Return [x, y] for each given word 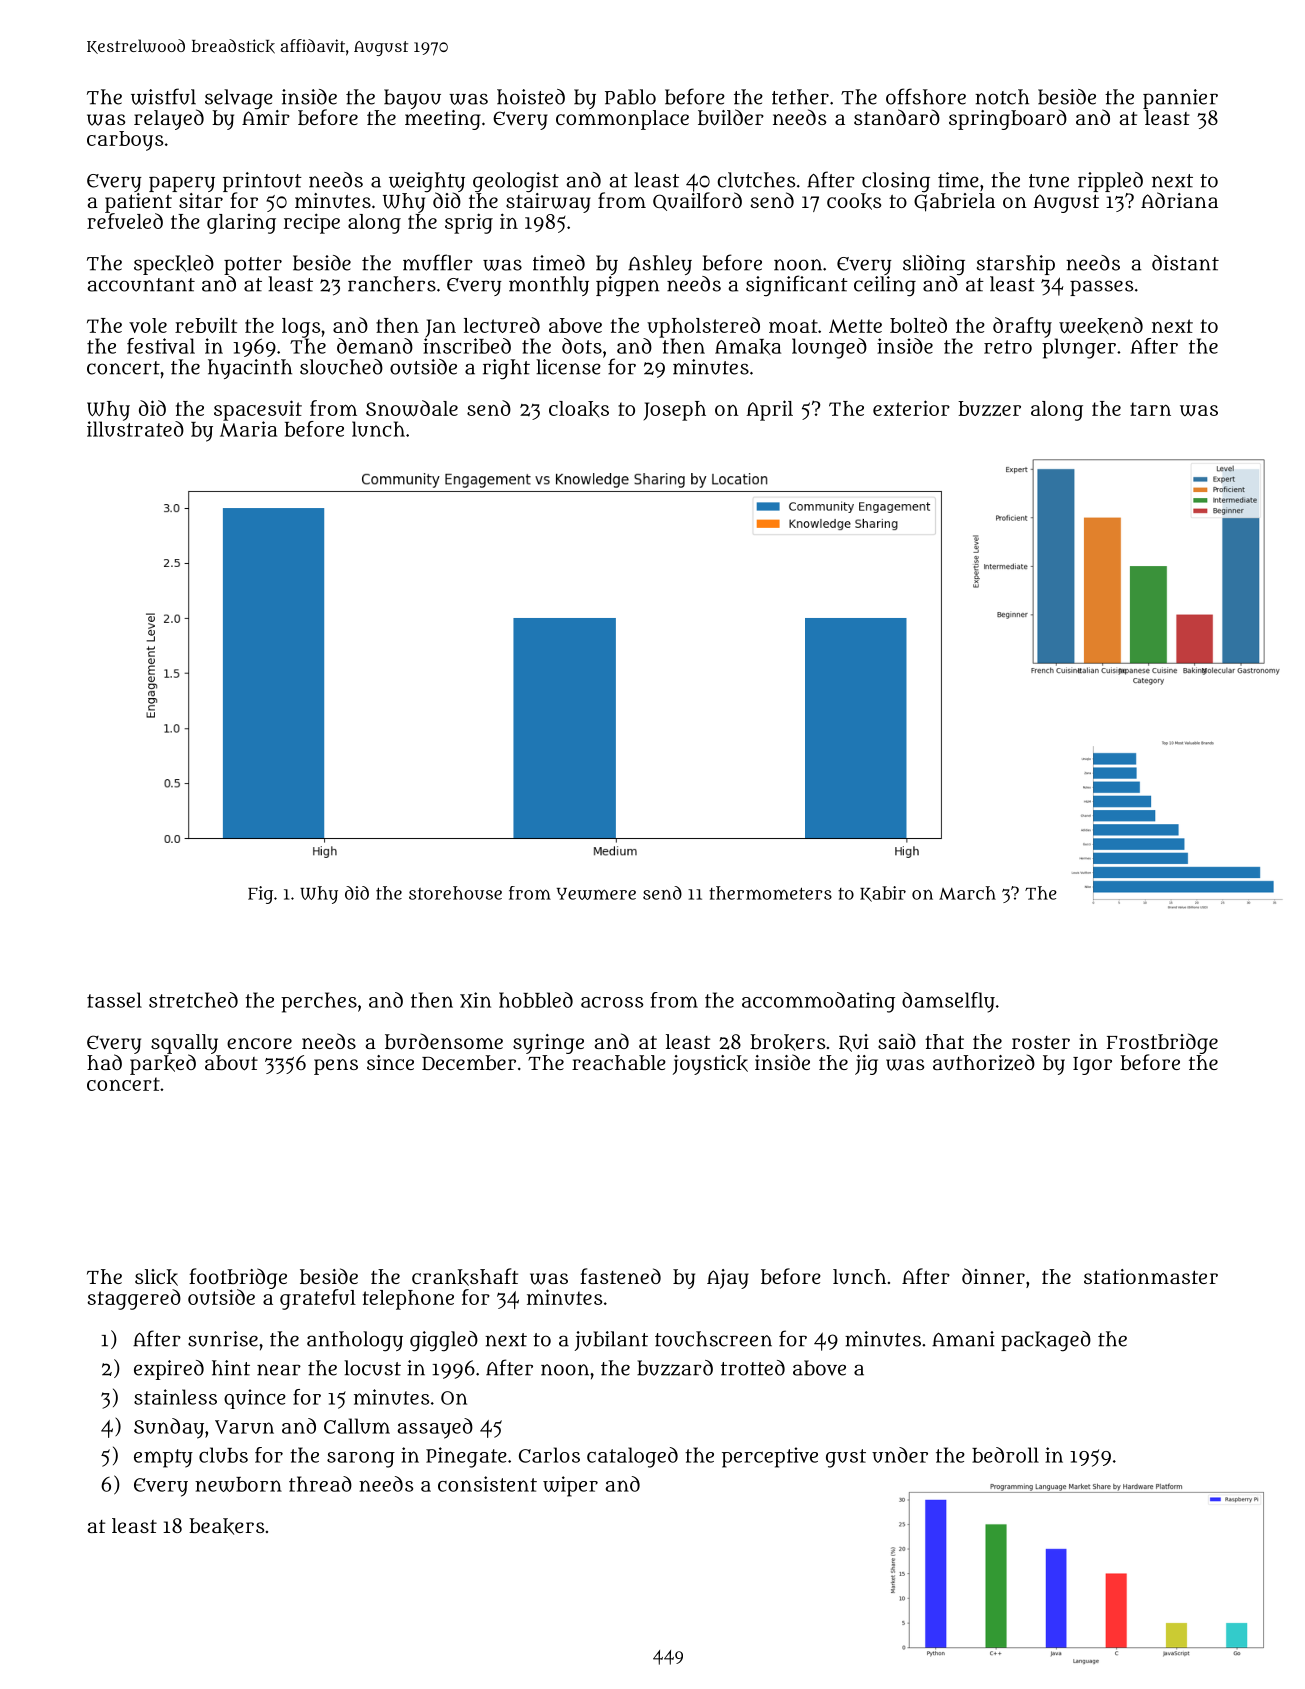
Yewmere [596, 894]
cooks [854, 201]
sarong [361, 1459]
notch [1002, 97]
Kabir [883, 894]
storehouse [455, 893]
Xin [475, 1000]
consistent [487, 1484]
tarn [1150, 409]
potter [253, 266]
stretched [193, 1000]
